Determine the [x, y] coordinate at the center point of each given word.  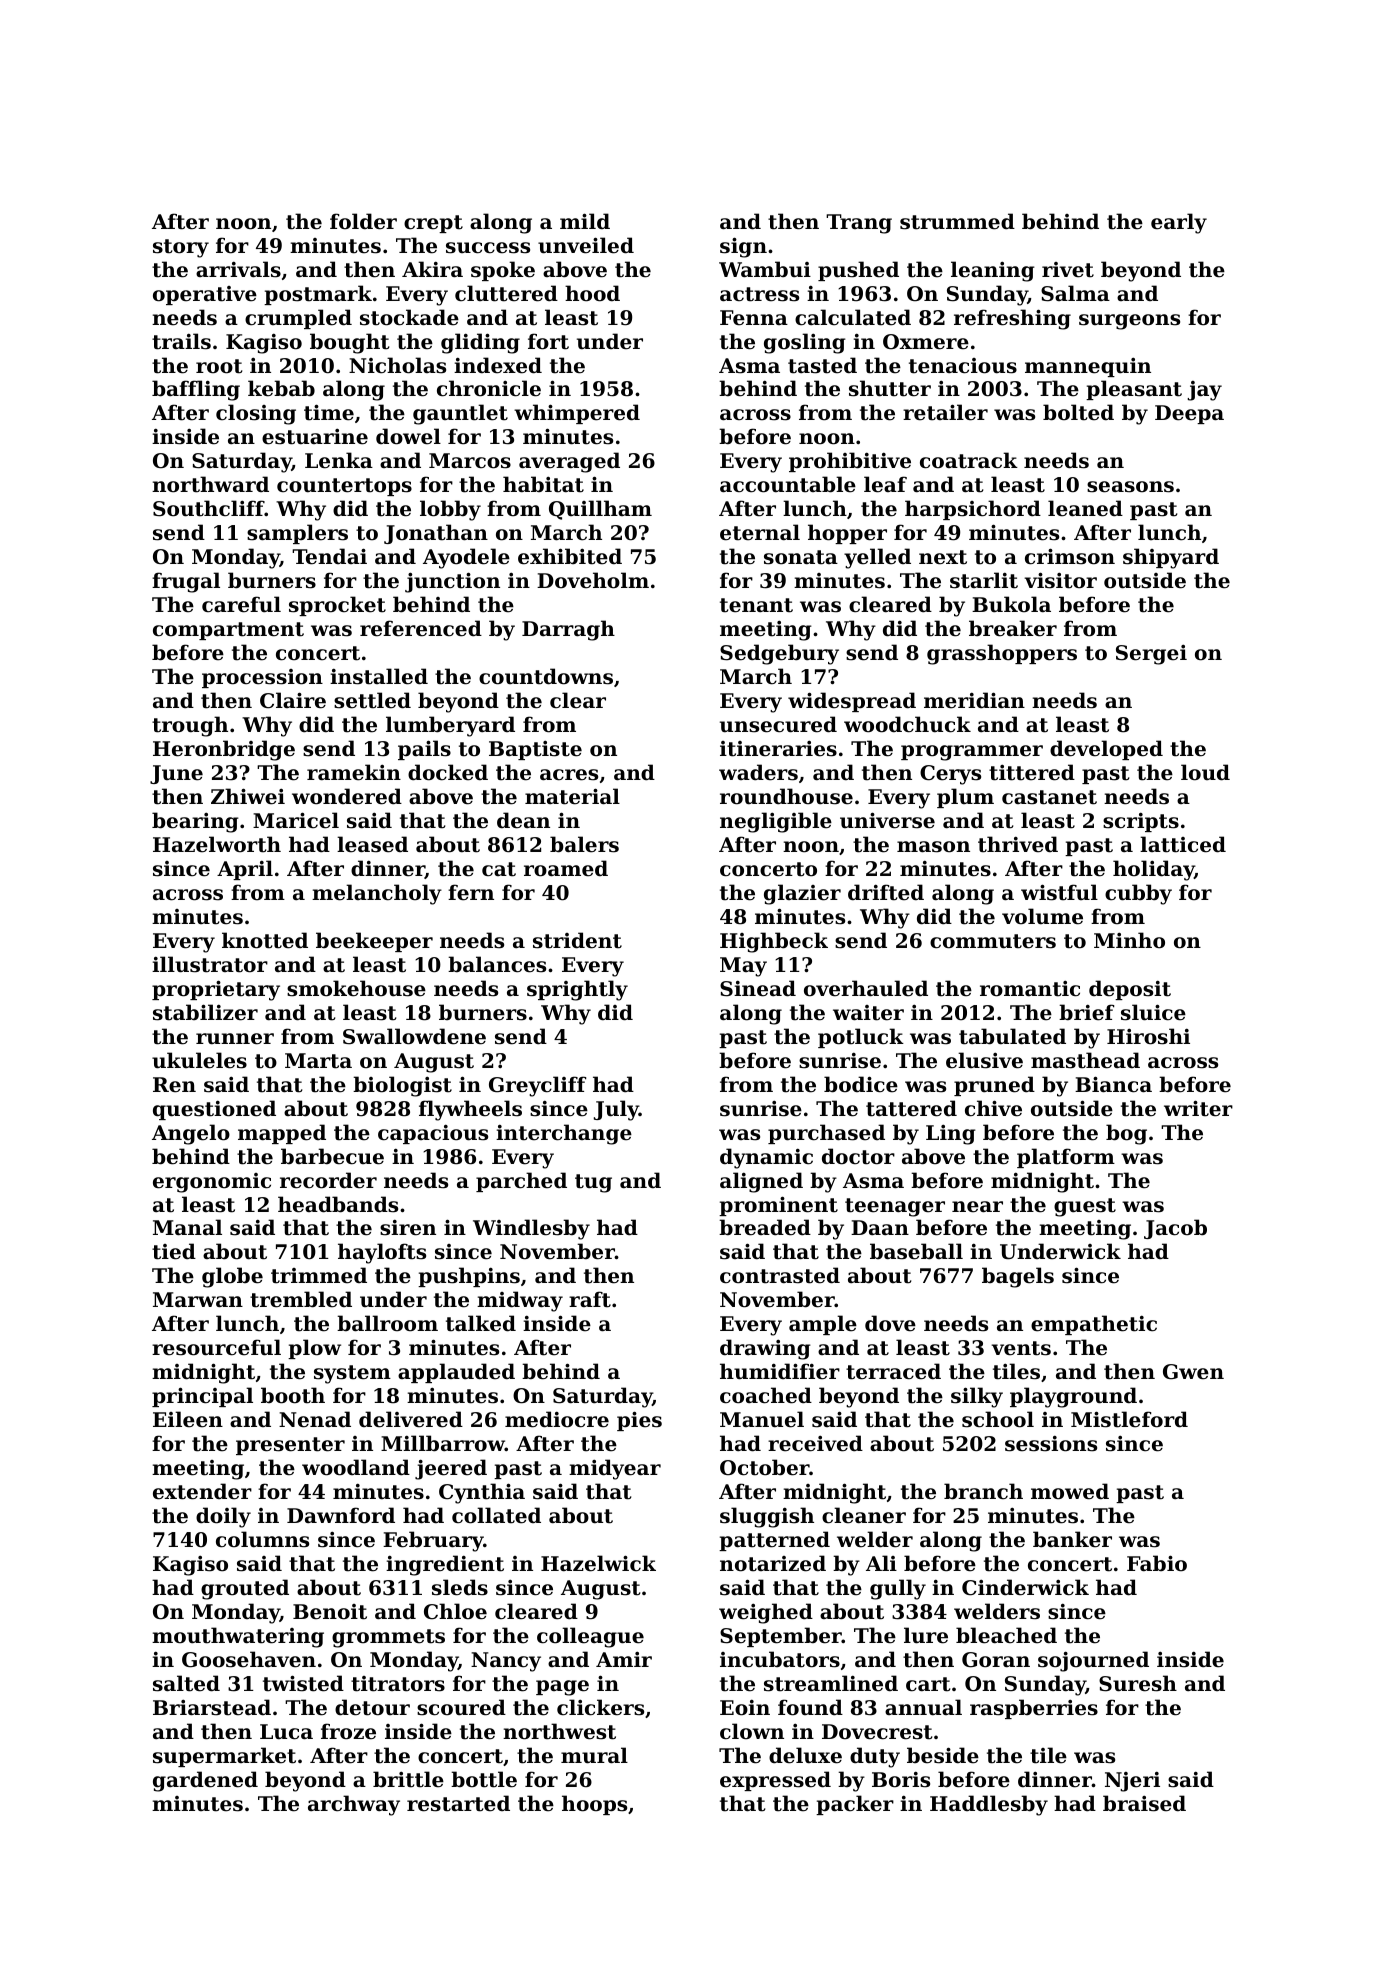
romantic [1030, 988]
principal [202, 1397]
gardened [205, 1781]
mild [585, 221]
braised [1144, 1803]
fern [471, 892]
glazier [802, 894]
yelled [877, 558]
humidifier [780, 1371]
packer [855, 1805]
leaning [993, 271]
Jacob [1175, 1229]
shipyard [1171, 558]
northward [210, 484]
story [181, 248]
